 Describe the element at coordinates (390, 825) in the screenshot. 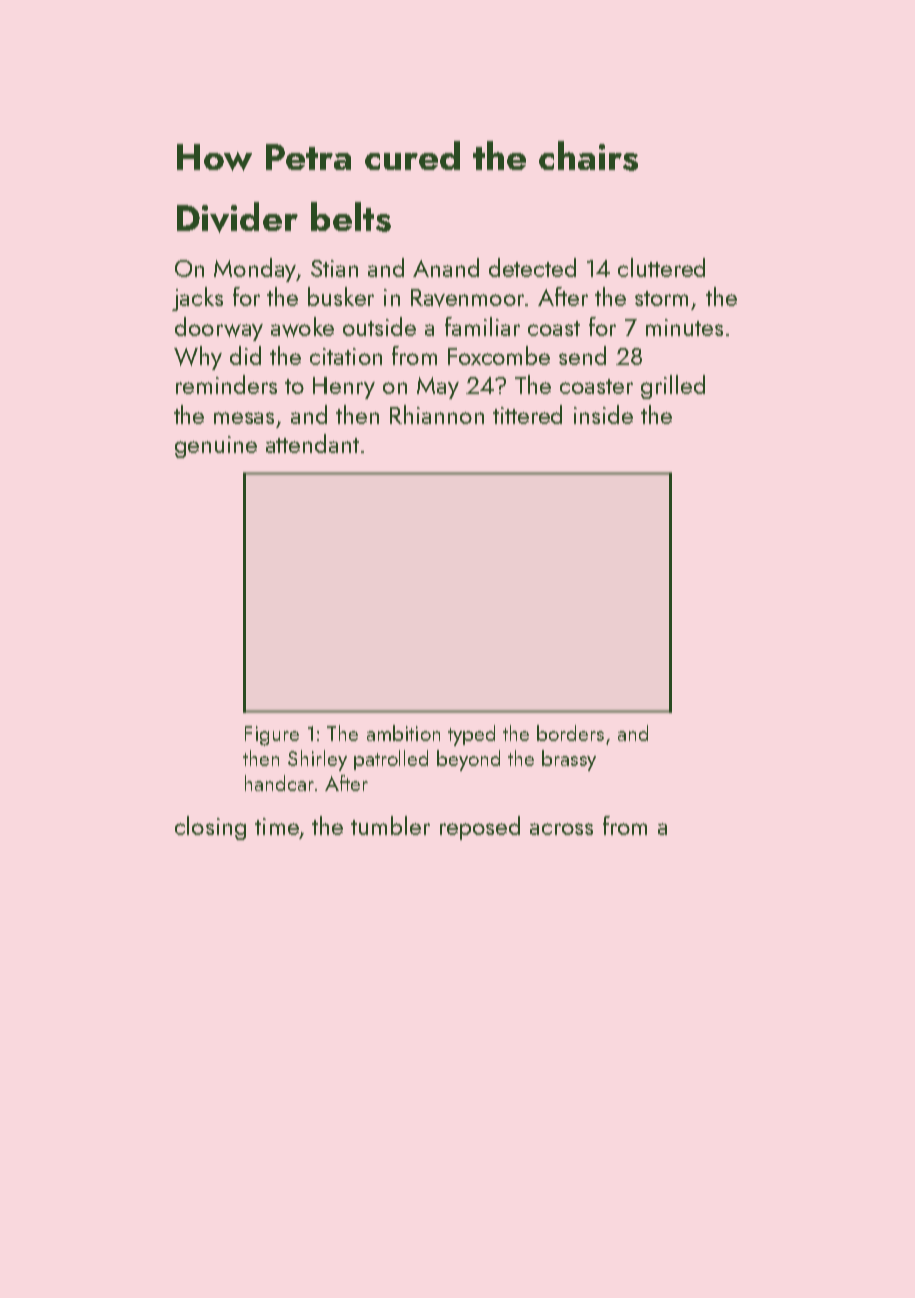

I see `tumbler` at that location.
